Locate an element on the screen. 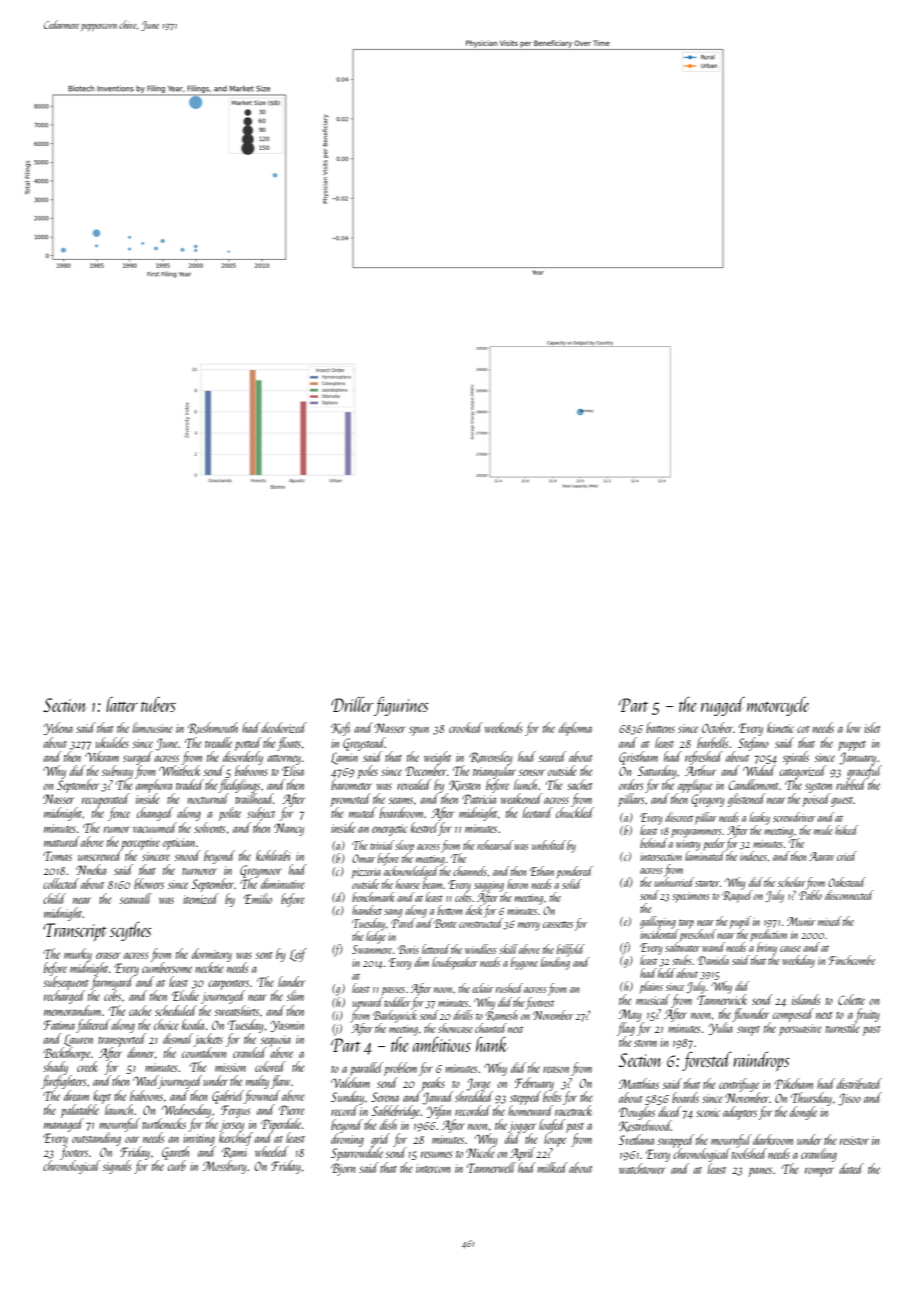 This screenshot has height=1308, width=924. unbolted is located at coordinates (549, 845).
